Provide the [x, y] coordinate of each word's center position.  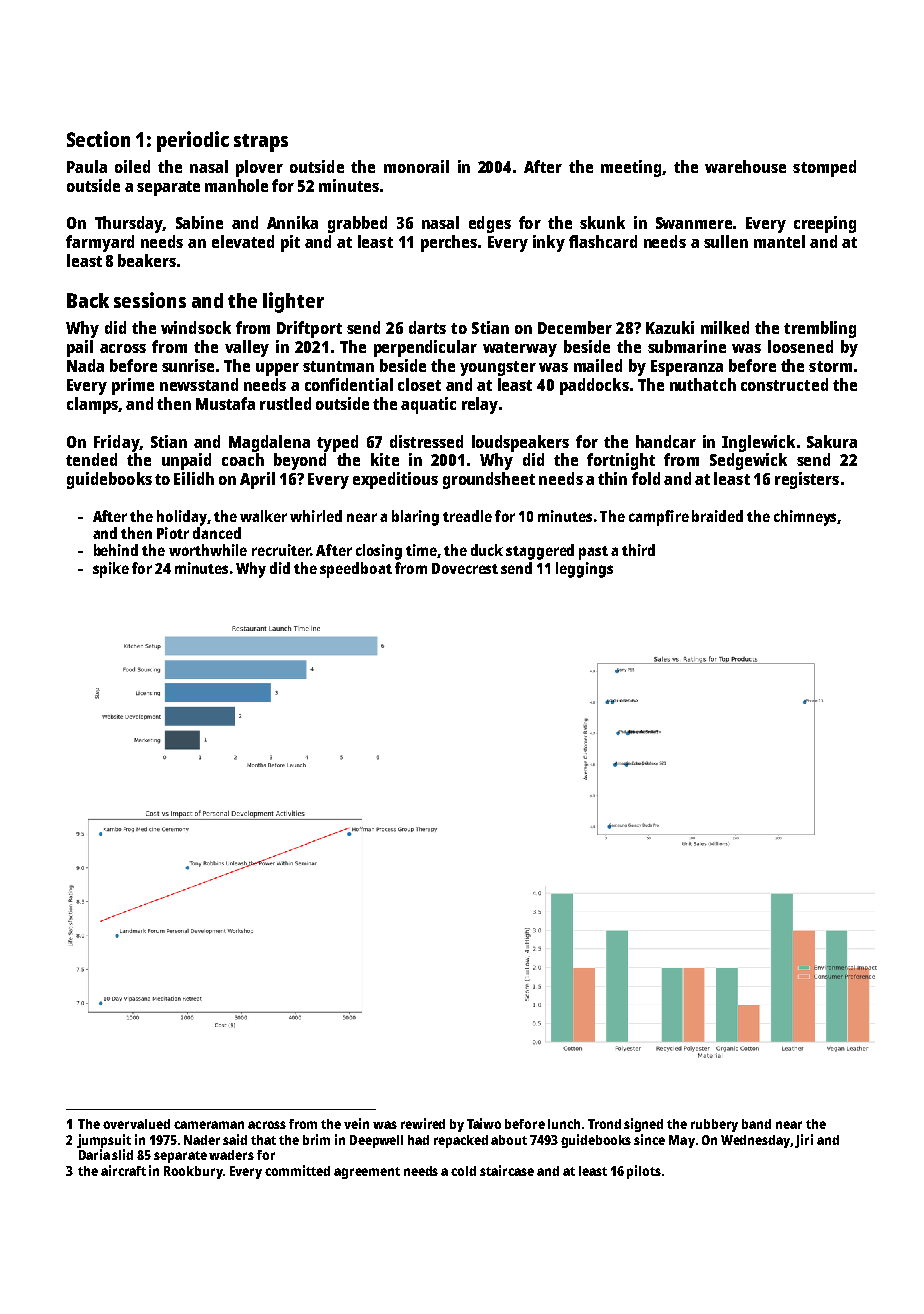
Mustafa [225, 403]
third [638, 550]
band [756, 1124]
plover [259, 168]
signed [643, 1125]
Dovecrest [465, 568]
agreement [367, 1173]
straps [261, 143]
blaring [415, 518]
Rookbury [193, 1172]
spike [111, 570]
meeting [631, 168]
